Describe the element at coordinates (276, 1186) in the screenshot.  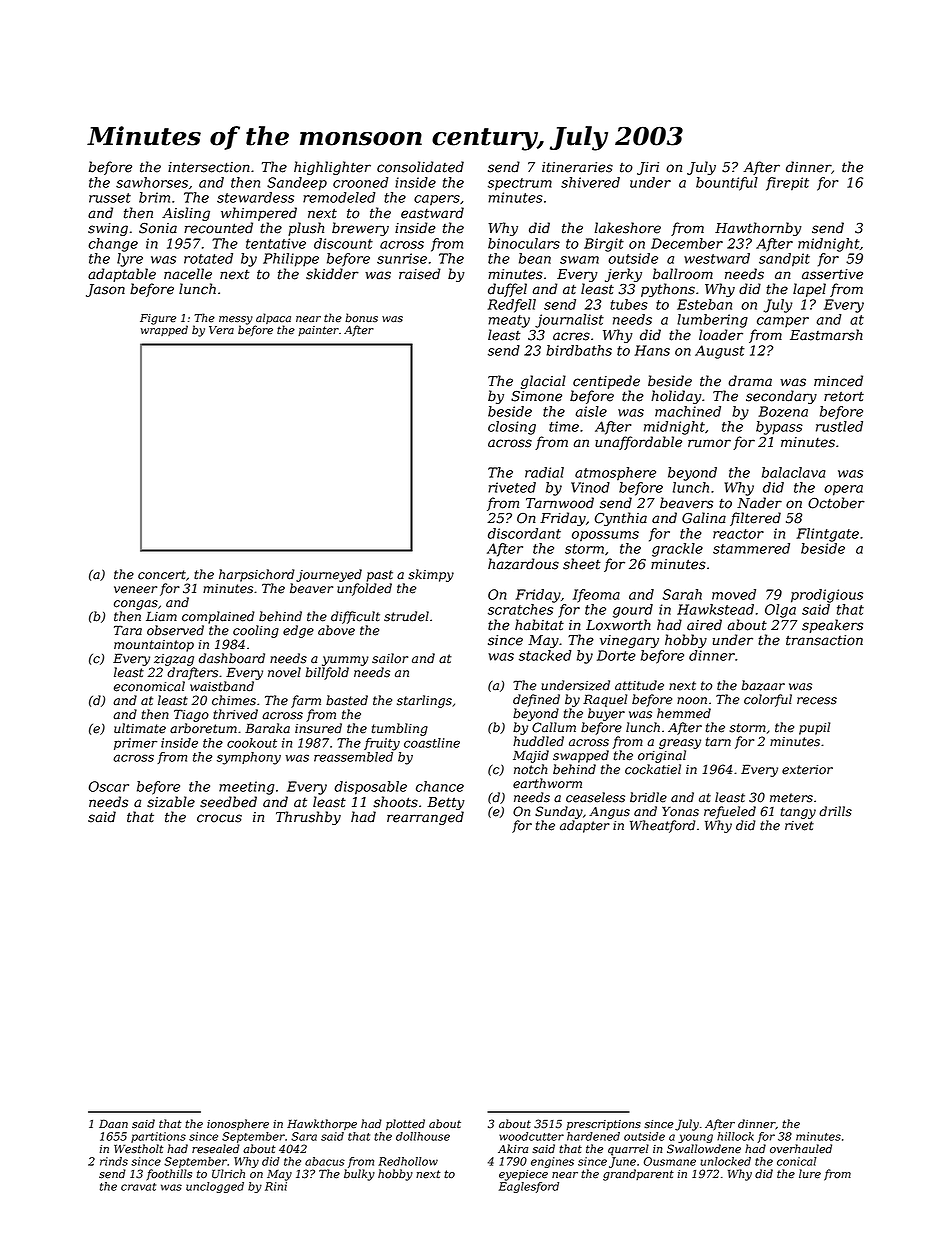
I see `Rini` at that location.
